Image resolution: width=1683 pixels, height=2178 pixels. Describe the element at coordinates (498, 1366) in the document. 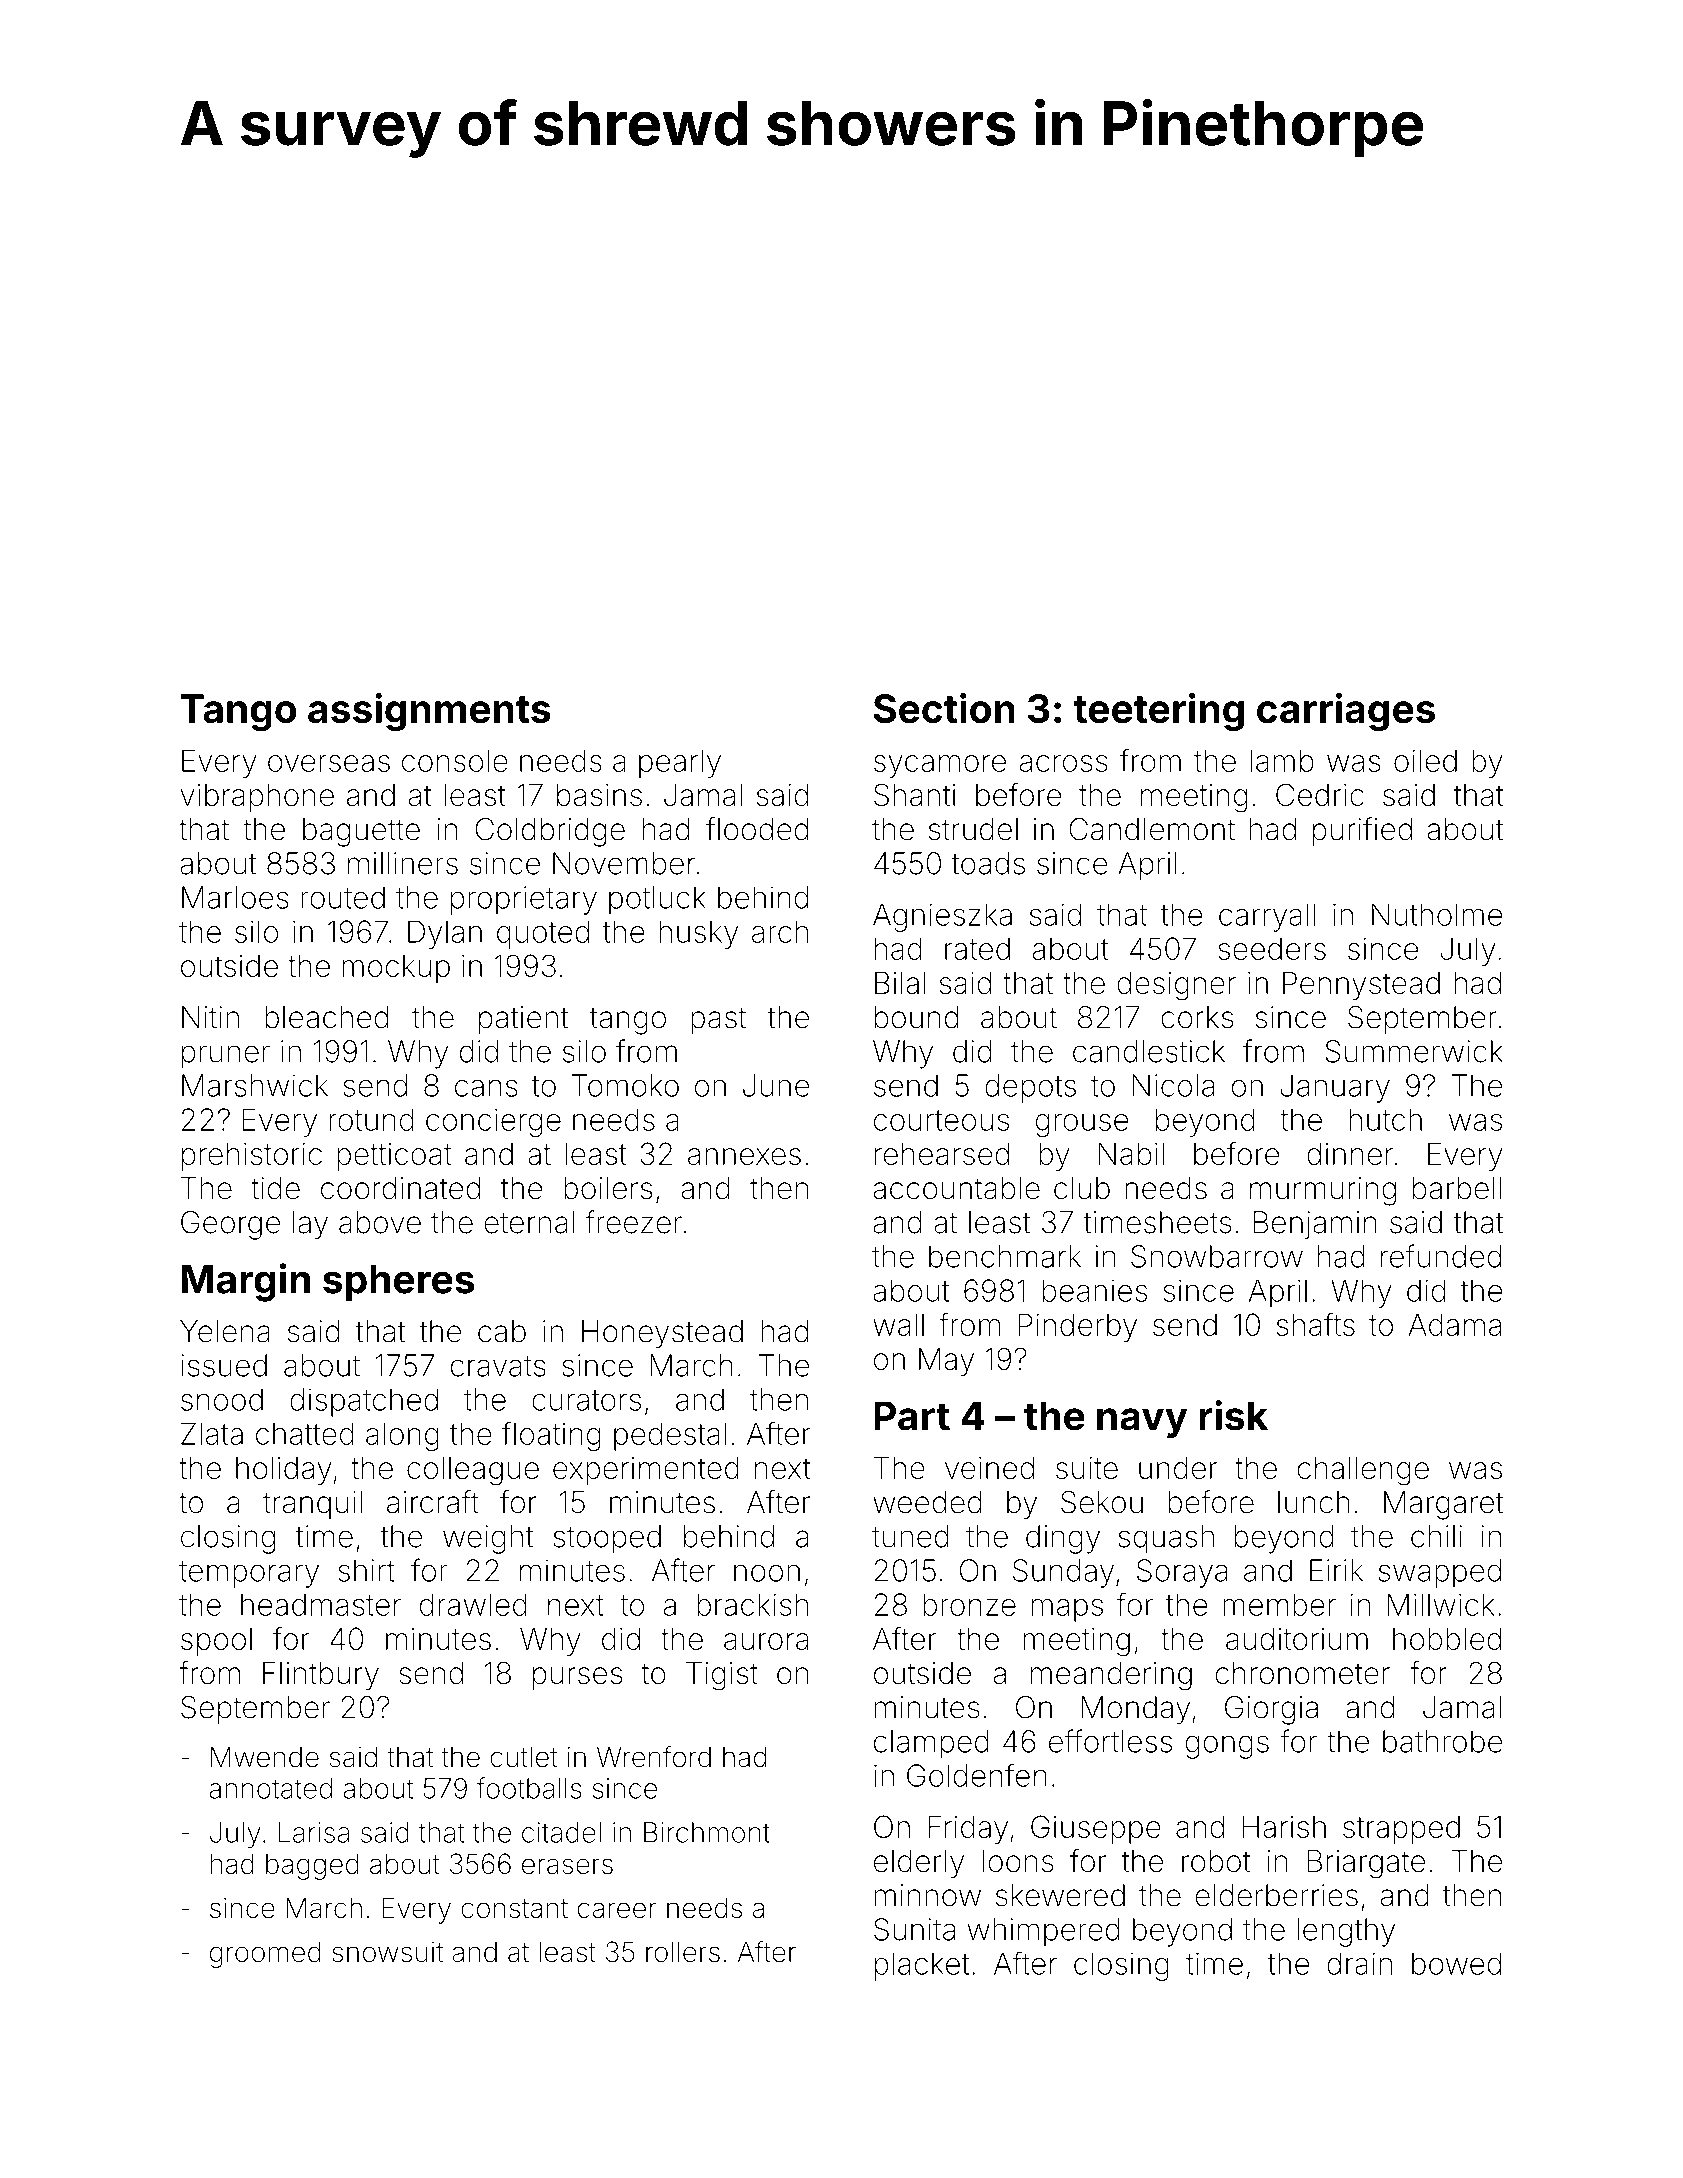

I see `cravats` at that location.
